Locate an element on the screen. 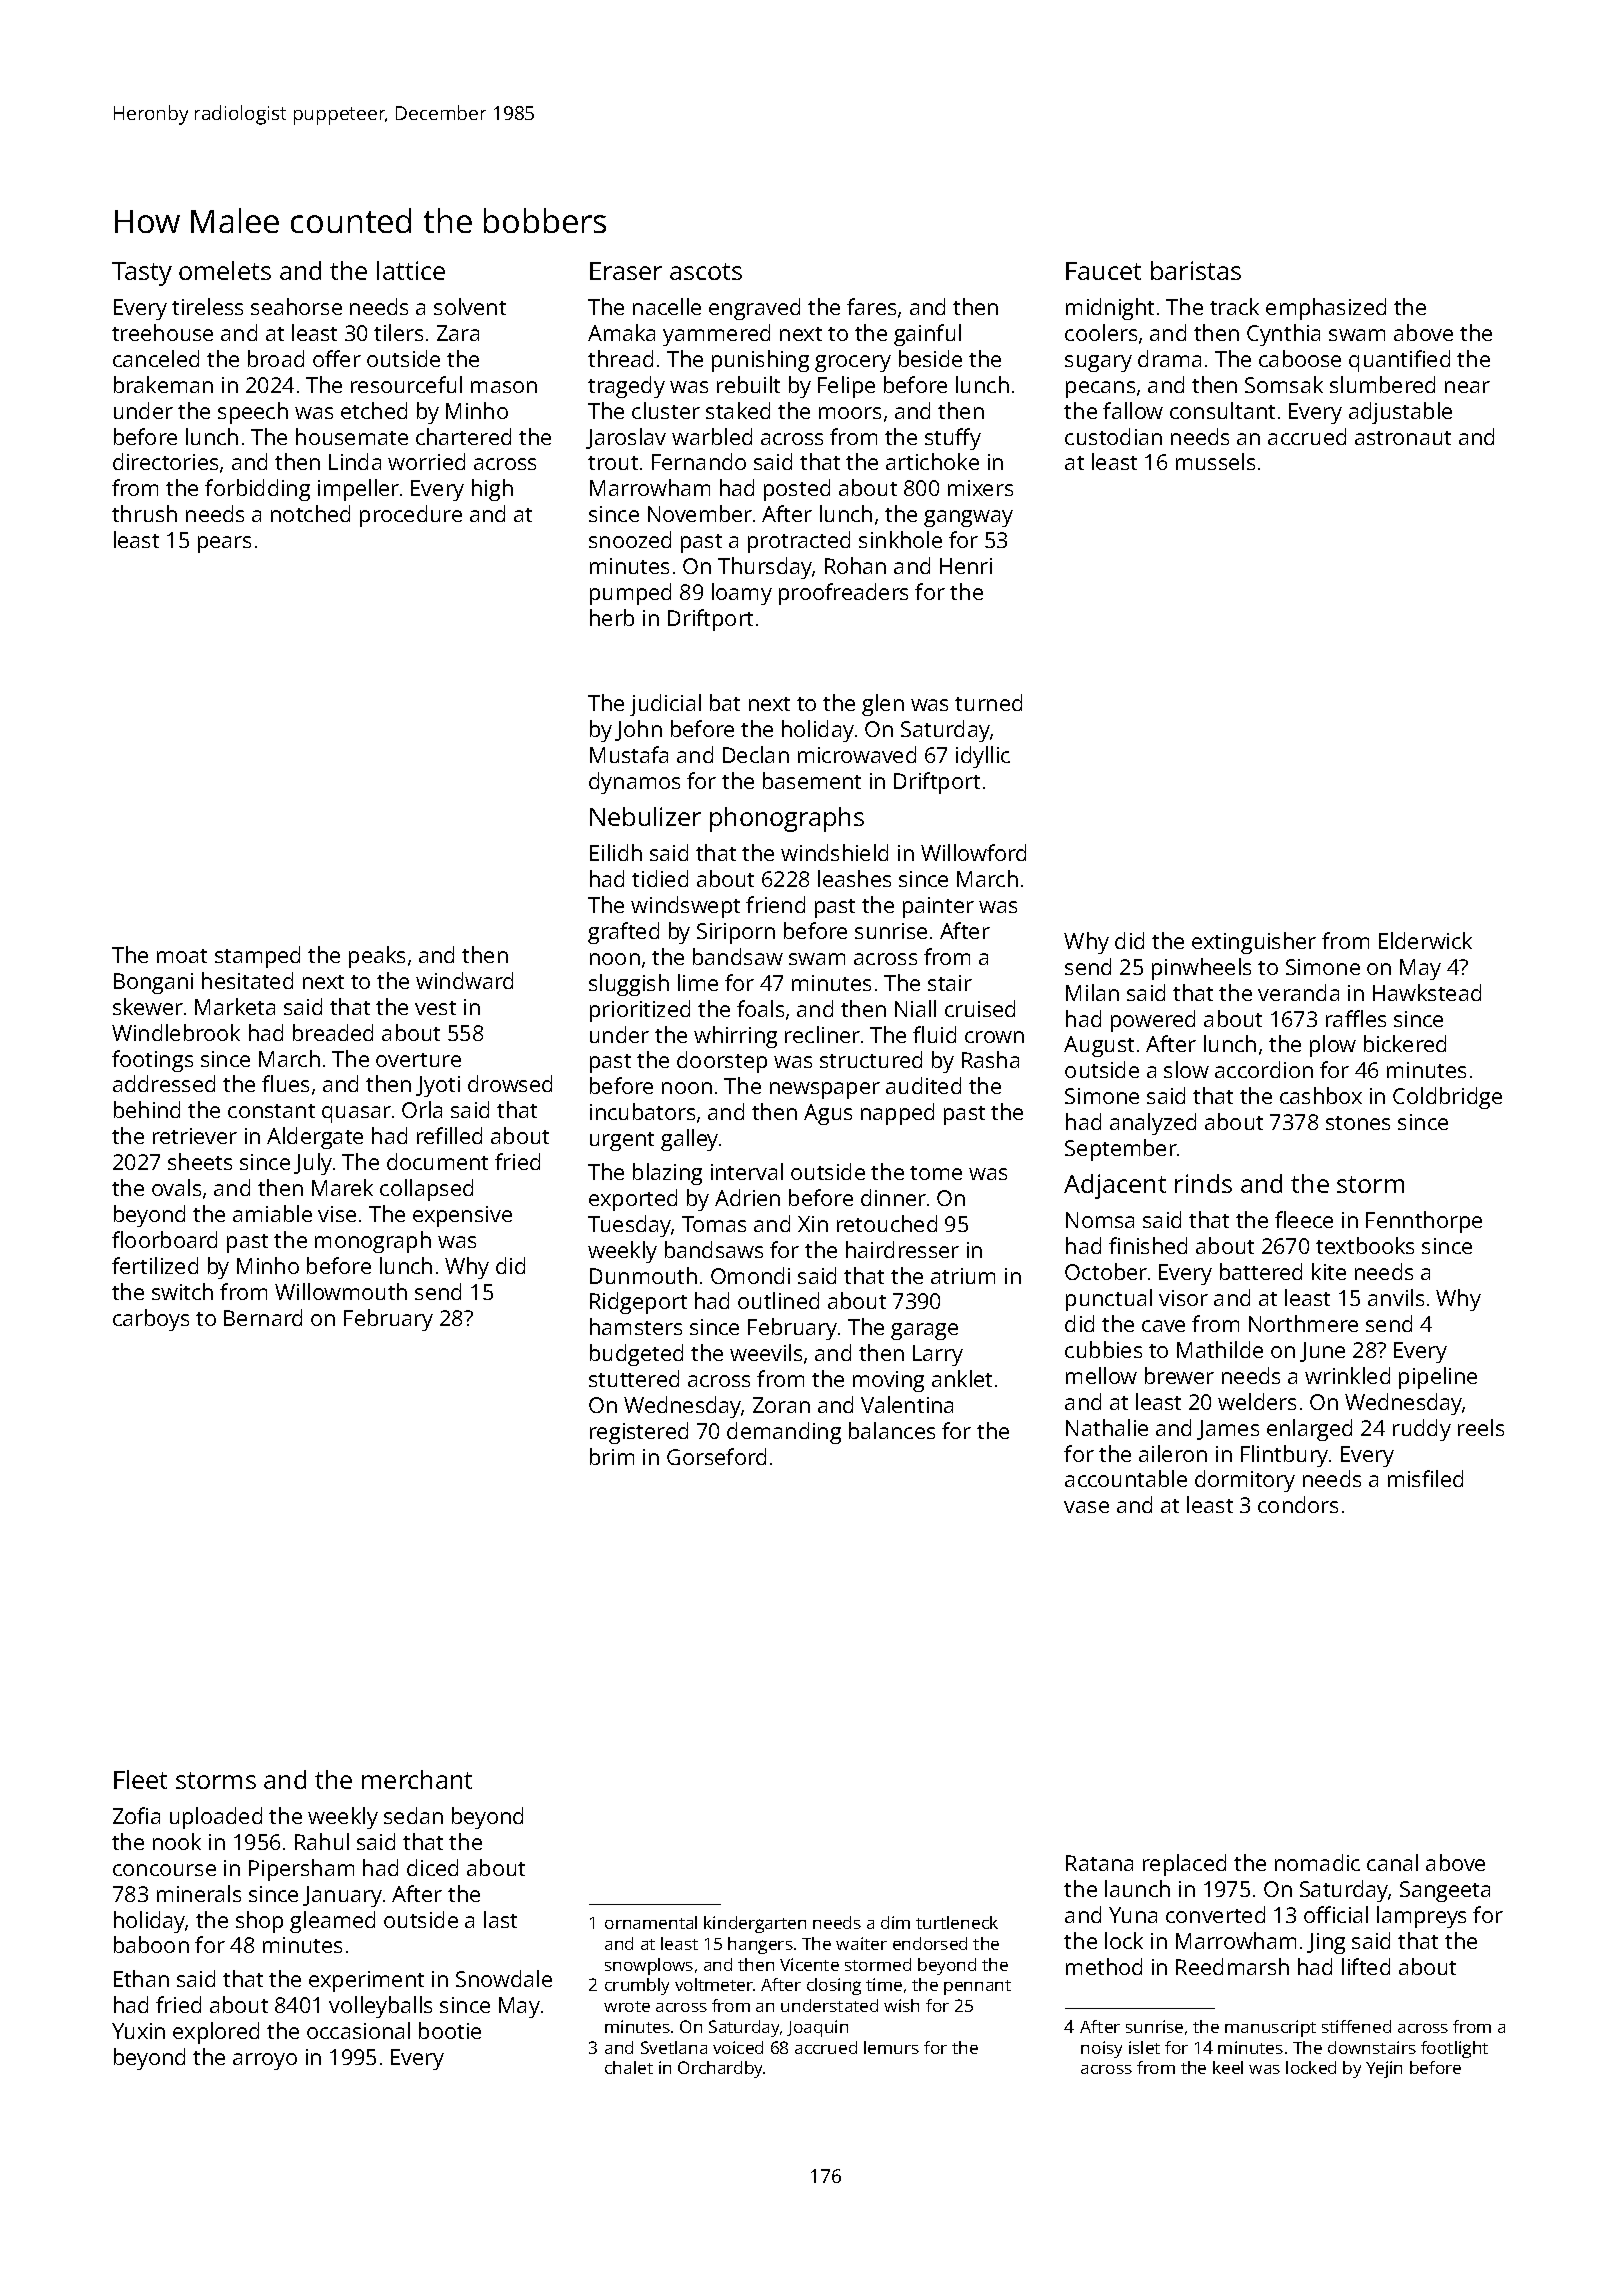  peaks is located at coordinates (377, 957).
